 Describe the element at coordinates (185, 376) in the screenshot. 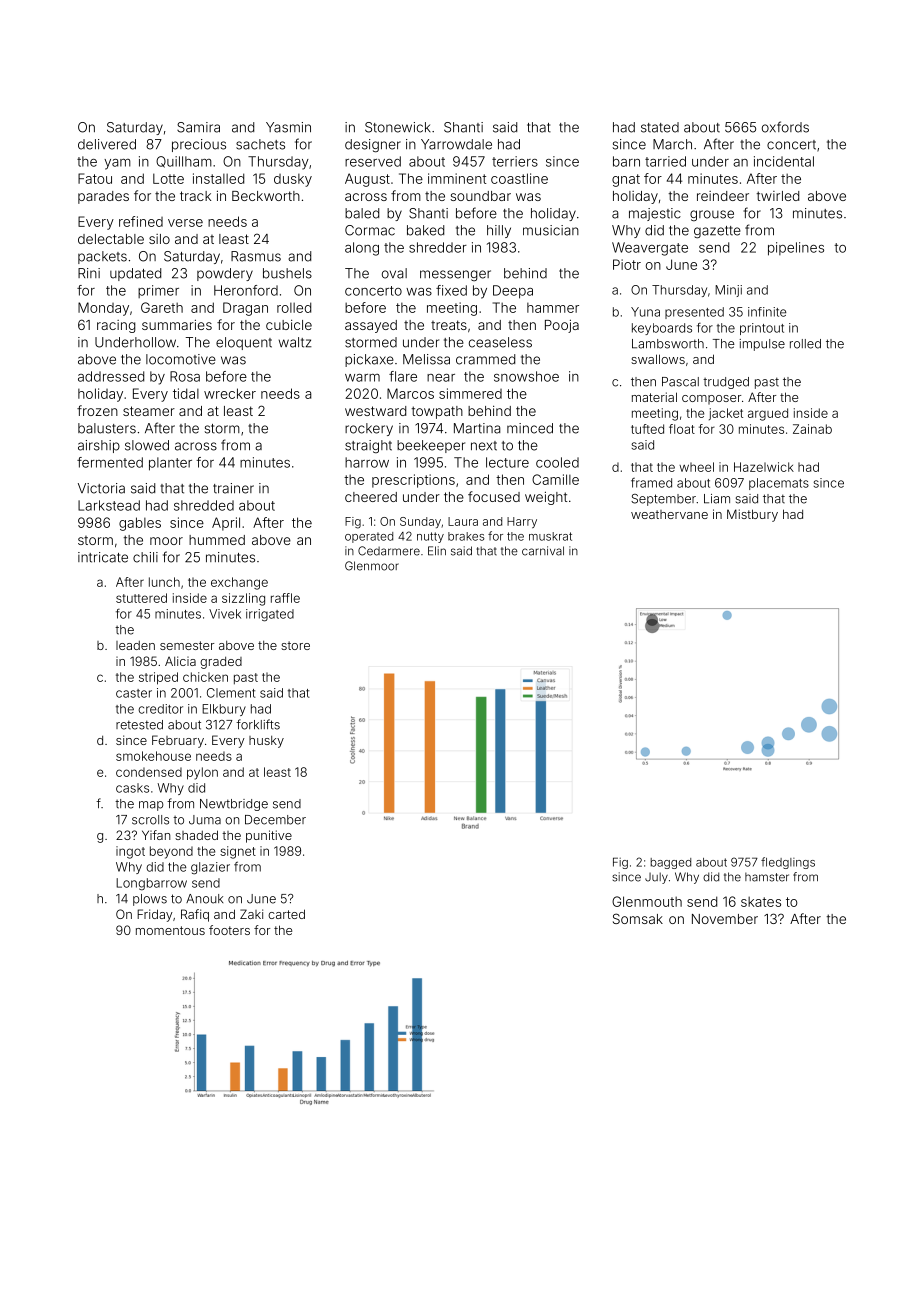

I see `Rosa` at that location.
